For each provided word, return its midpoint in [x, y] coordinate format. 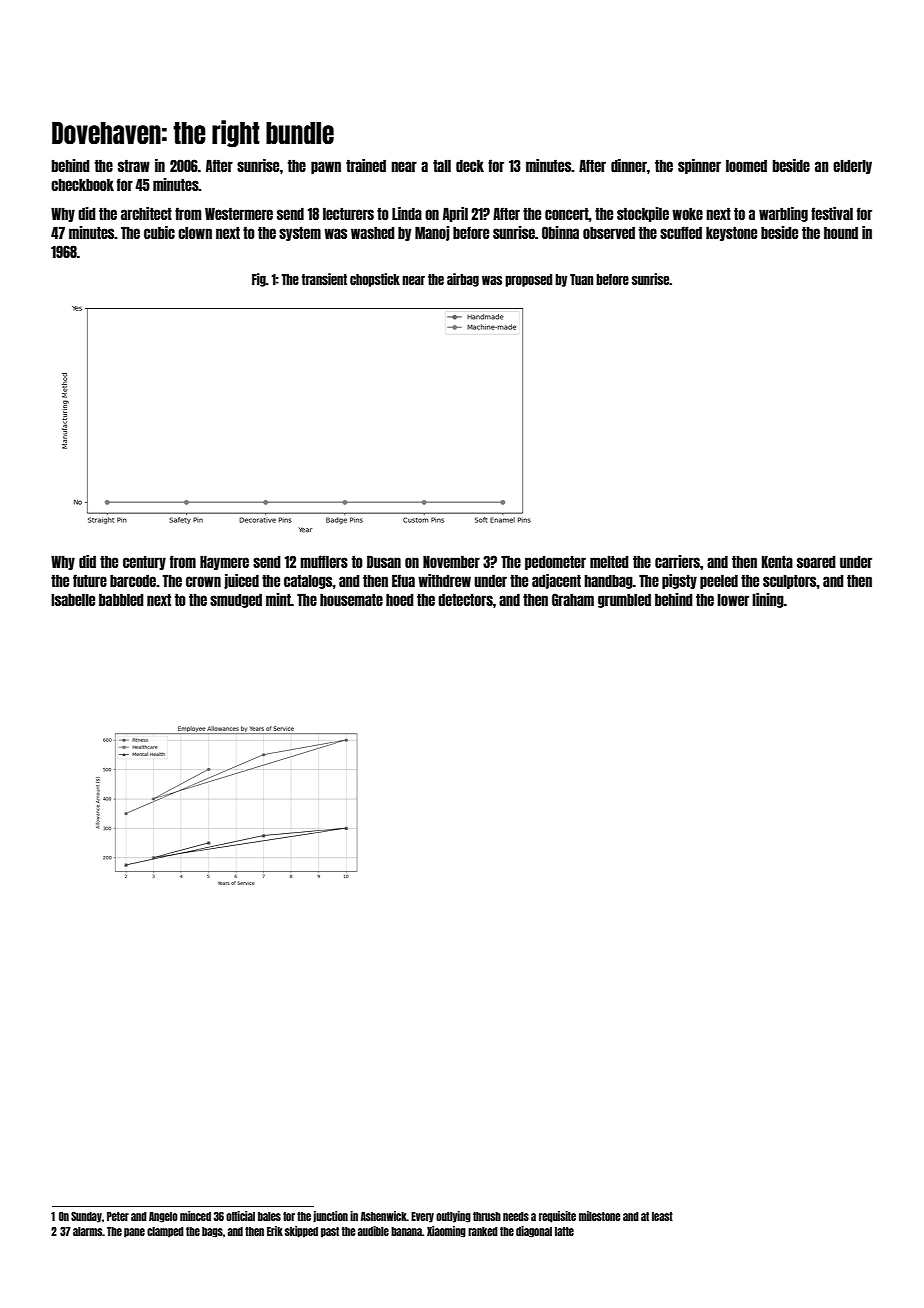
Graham [573, 599]
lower [733, 599]
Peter [118, 1216]
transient [324, 279]
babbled [121, 599]
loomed [746, 165]
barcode [133, 580]
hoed [400, 599]
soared [816, 561]
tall [442, 165]
